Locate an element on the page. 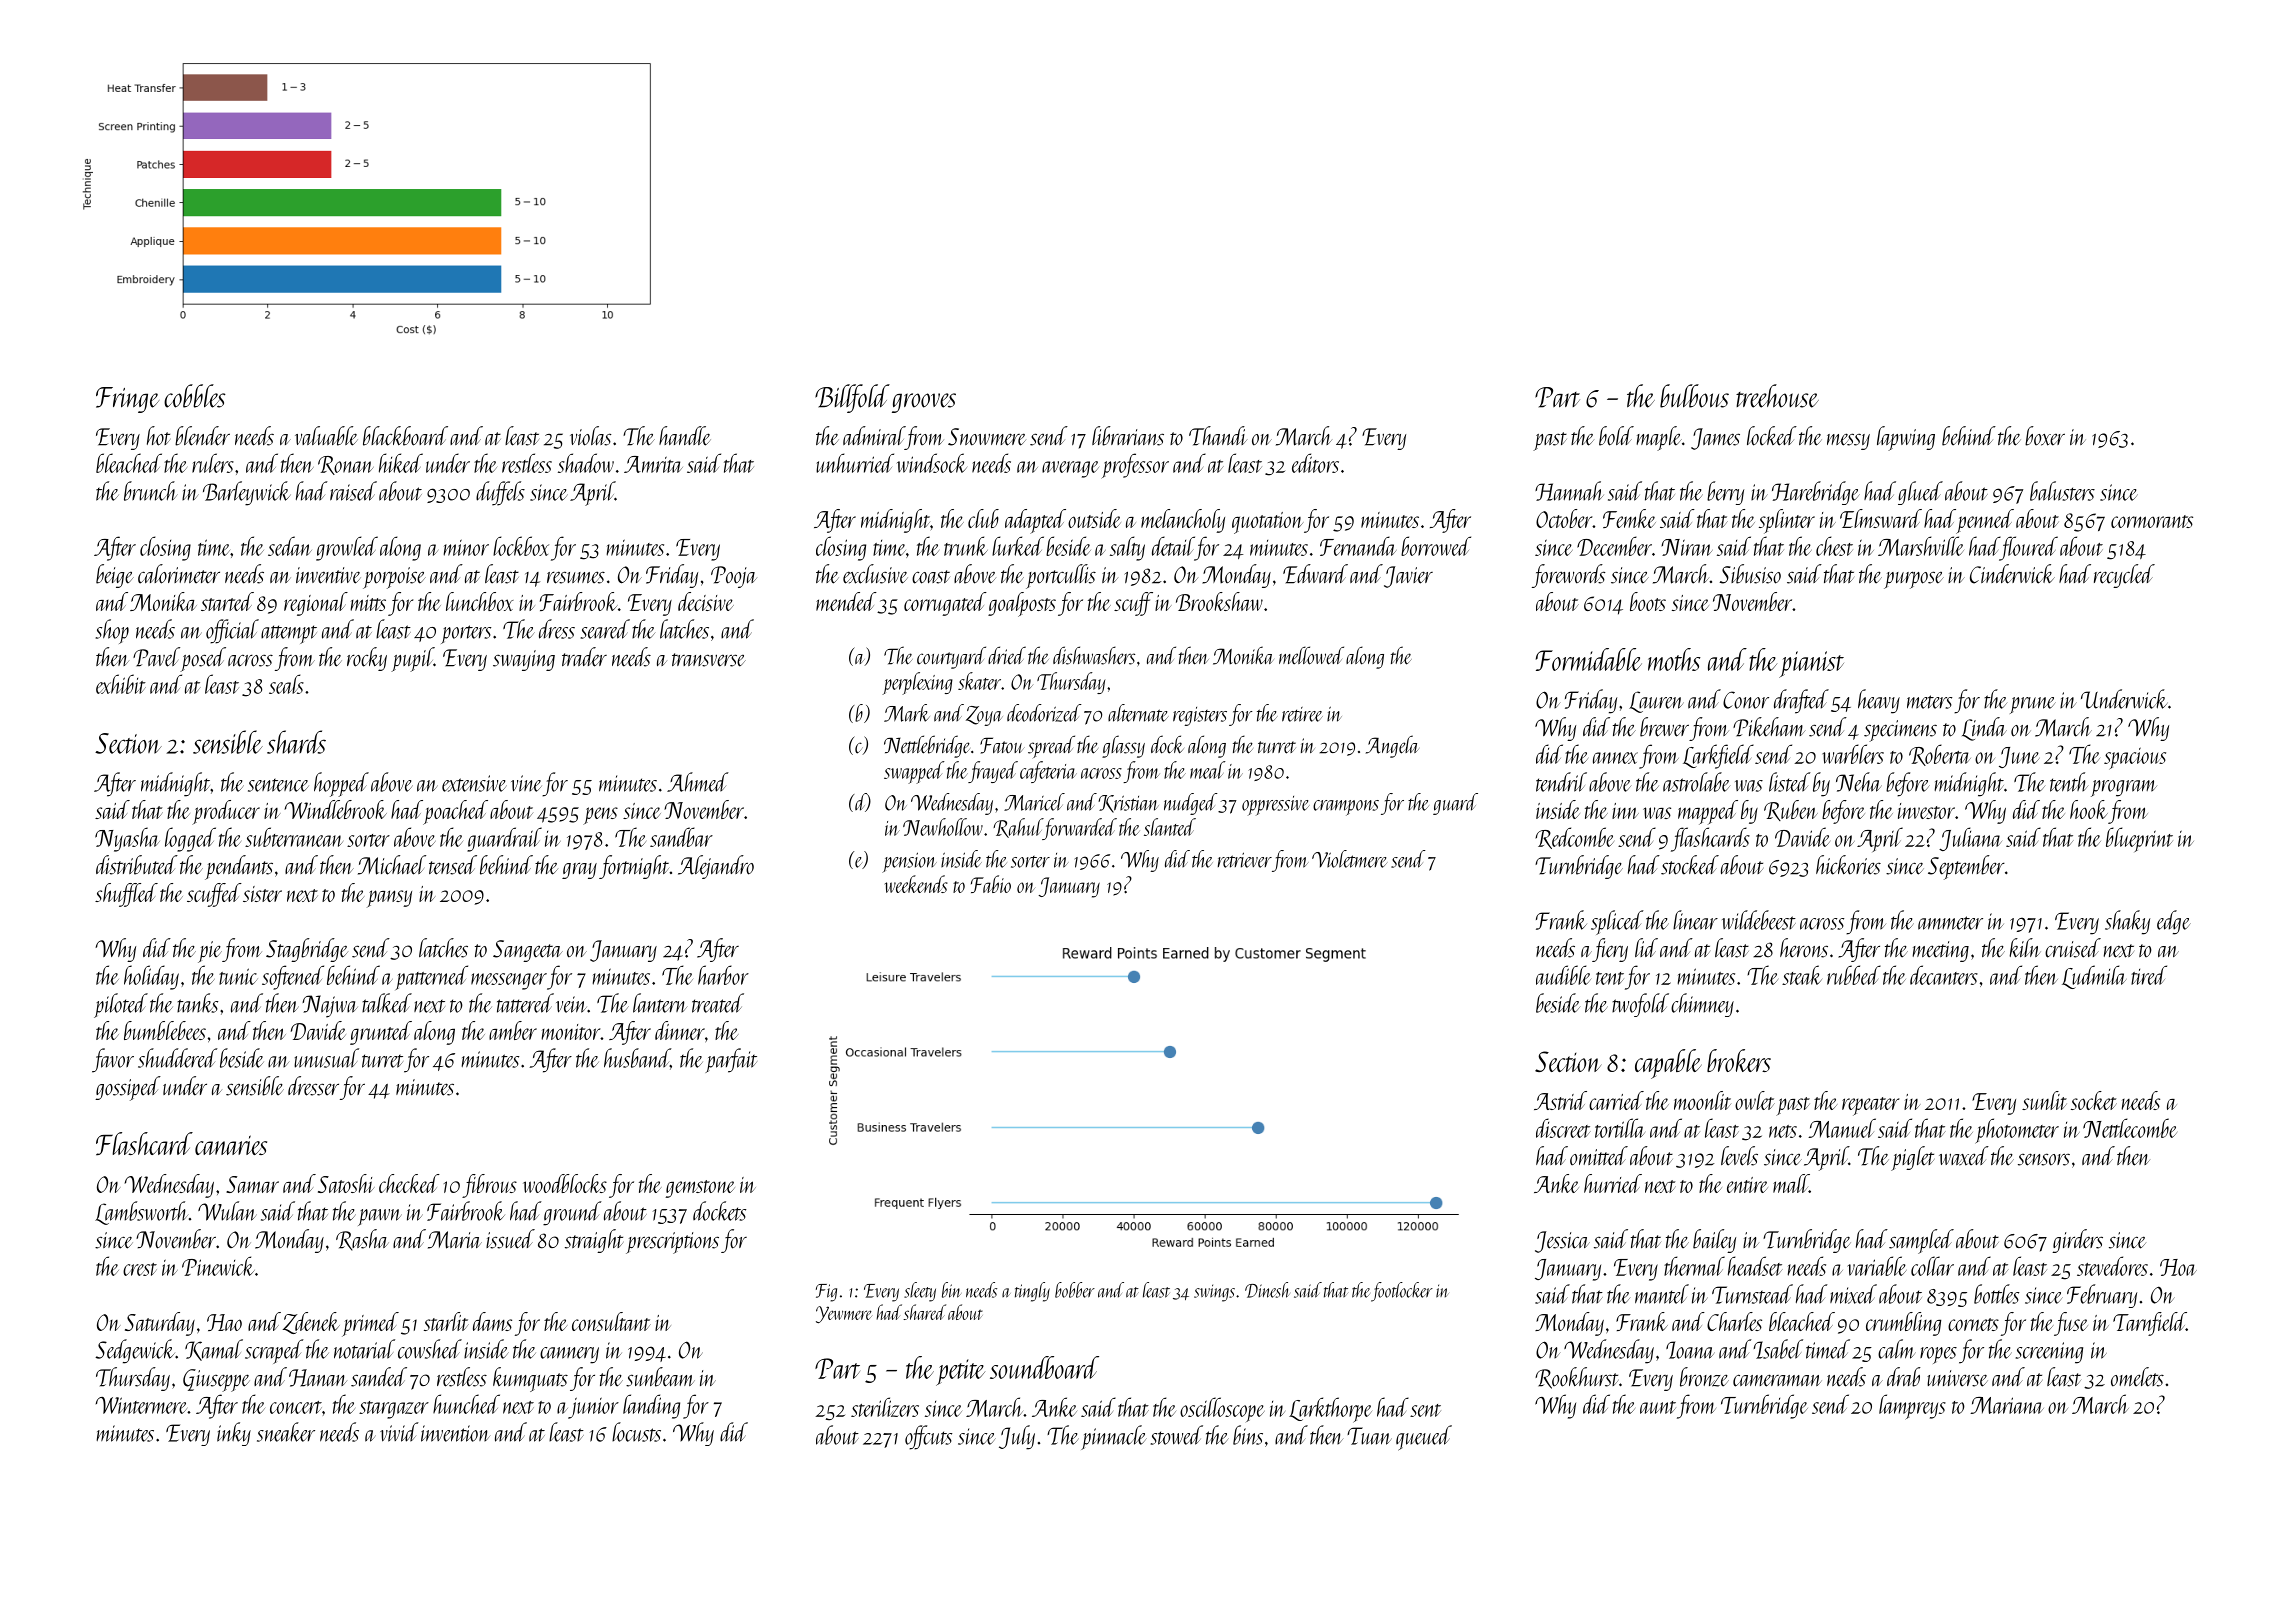 The width and height of the document is (2292, 1620). Michael is located at coordinates (392, 865).
